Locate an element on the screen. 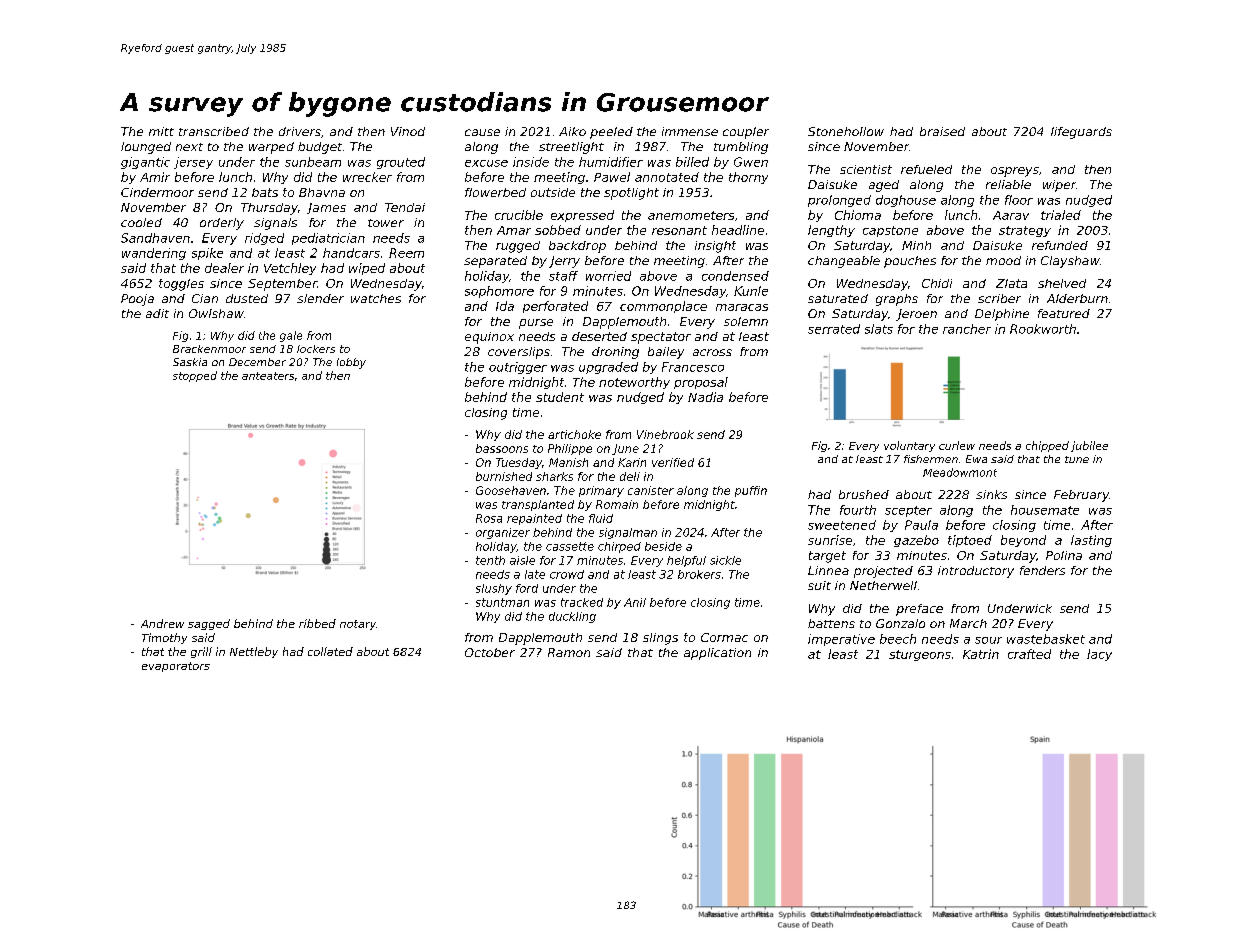 Image resolution: width=1233 pixels, height=952 pixels. droning is located at coordinates (615, 353).
